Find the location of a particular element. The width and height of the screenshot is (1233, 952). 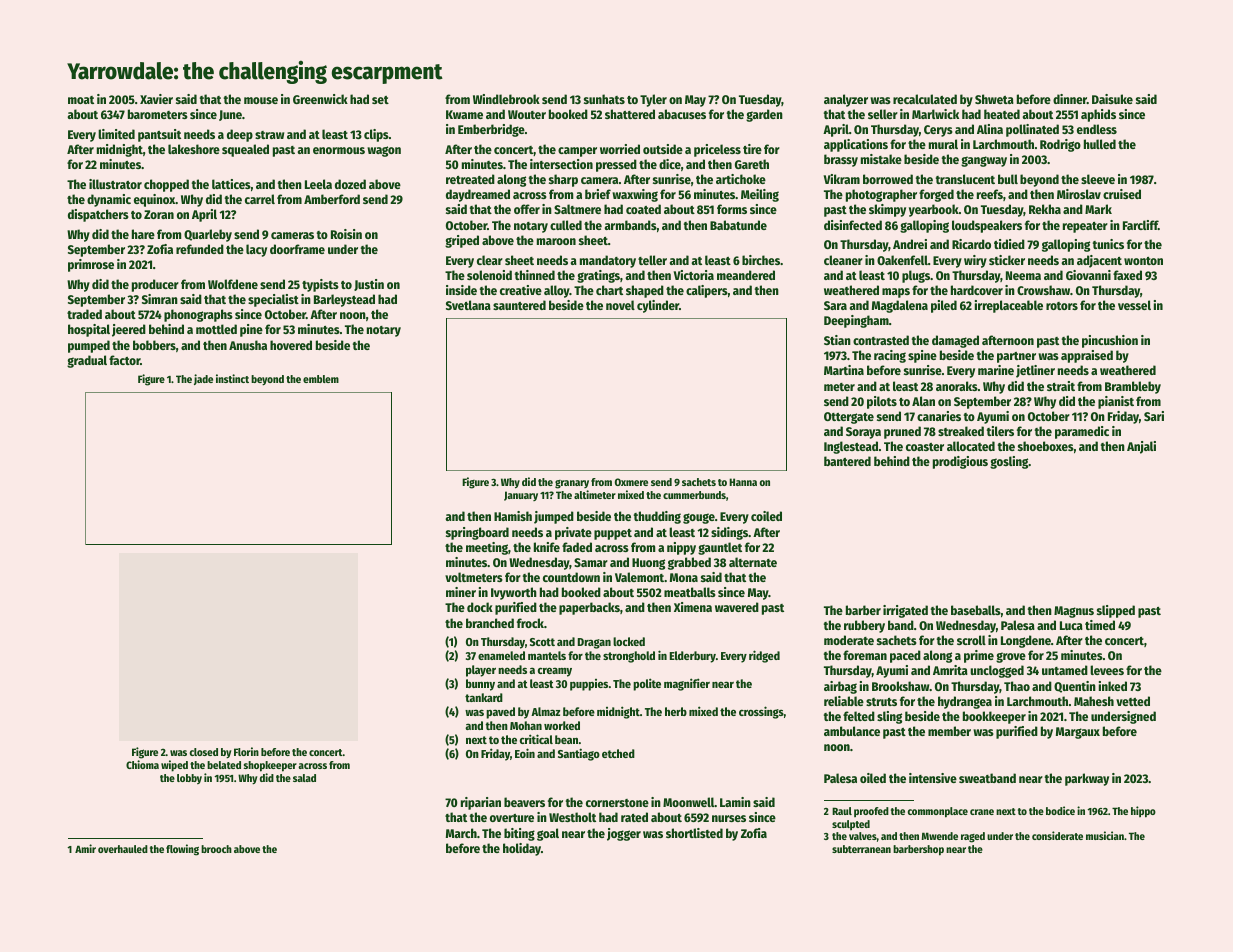

appraised is located at coordinates (1087, 356).
